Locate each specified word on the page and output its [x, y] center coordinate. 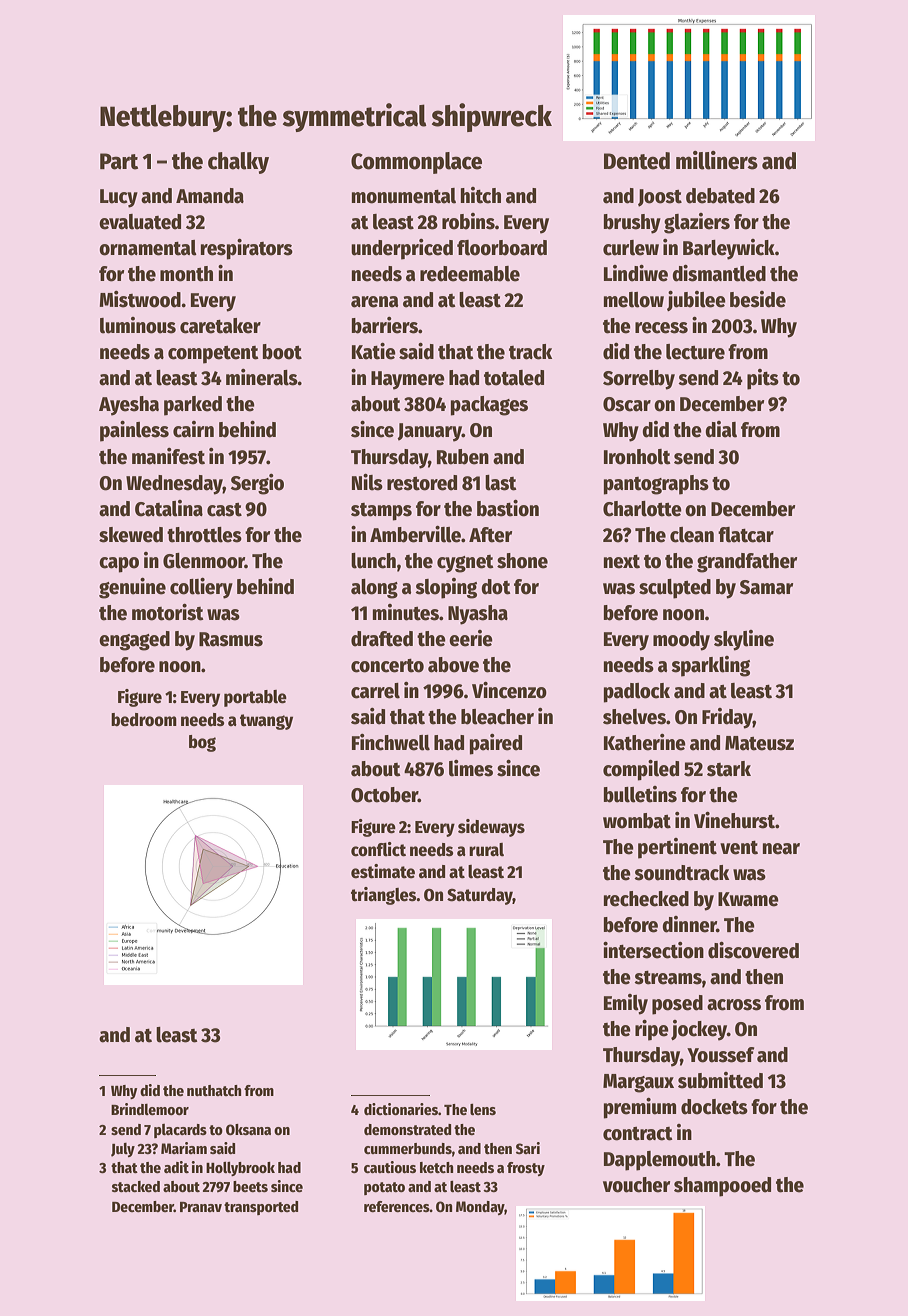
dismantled [719, 273]
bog [202, 743]
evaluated [140, 222]
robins [468, 221]
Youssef [720, 1055]
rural [486, 850]
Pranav [201, 1207]
